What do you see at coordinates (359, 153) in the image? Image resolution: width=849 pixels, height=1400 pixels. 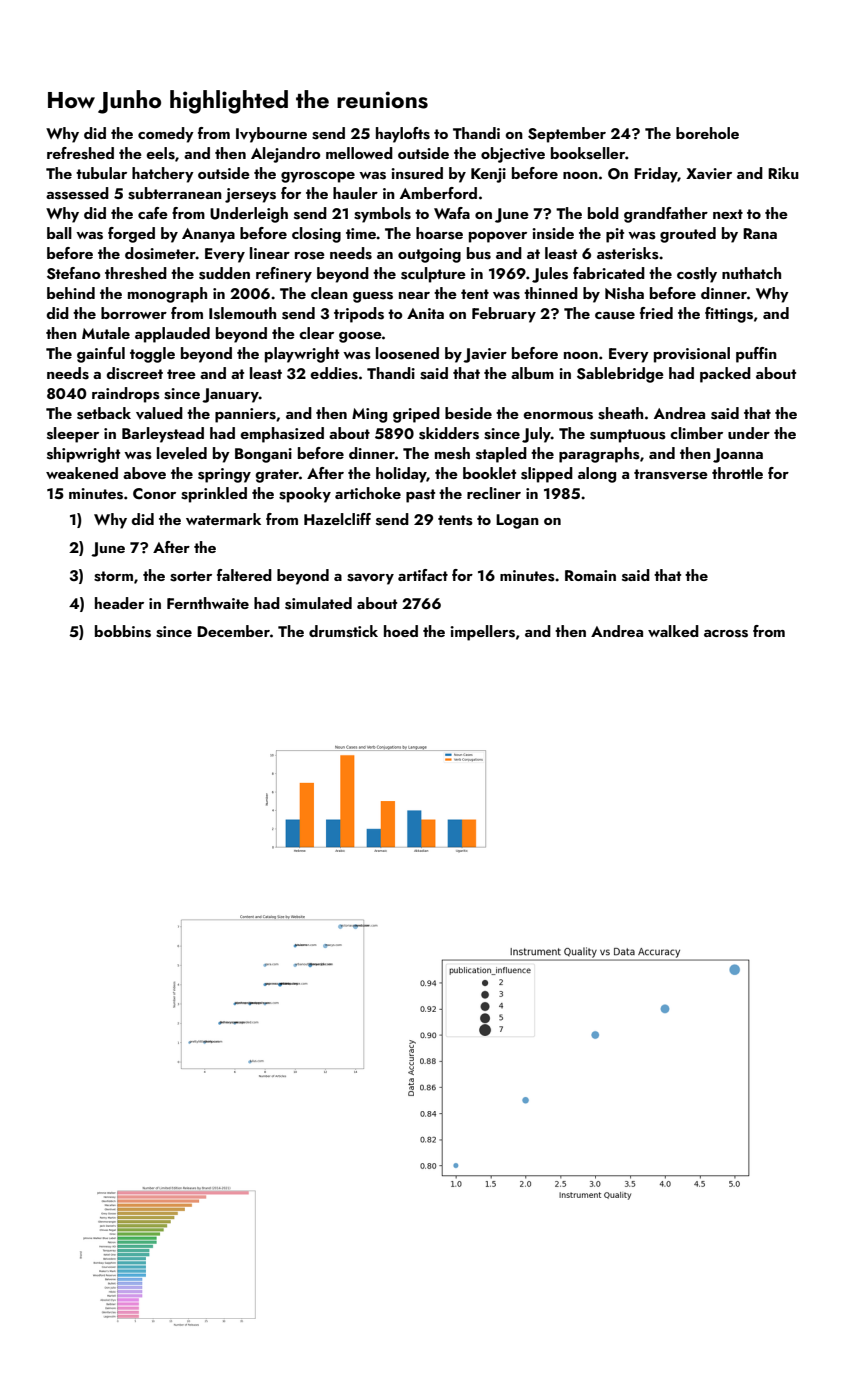 I see `mellowed` at bounding box center [359, 153].
